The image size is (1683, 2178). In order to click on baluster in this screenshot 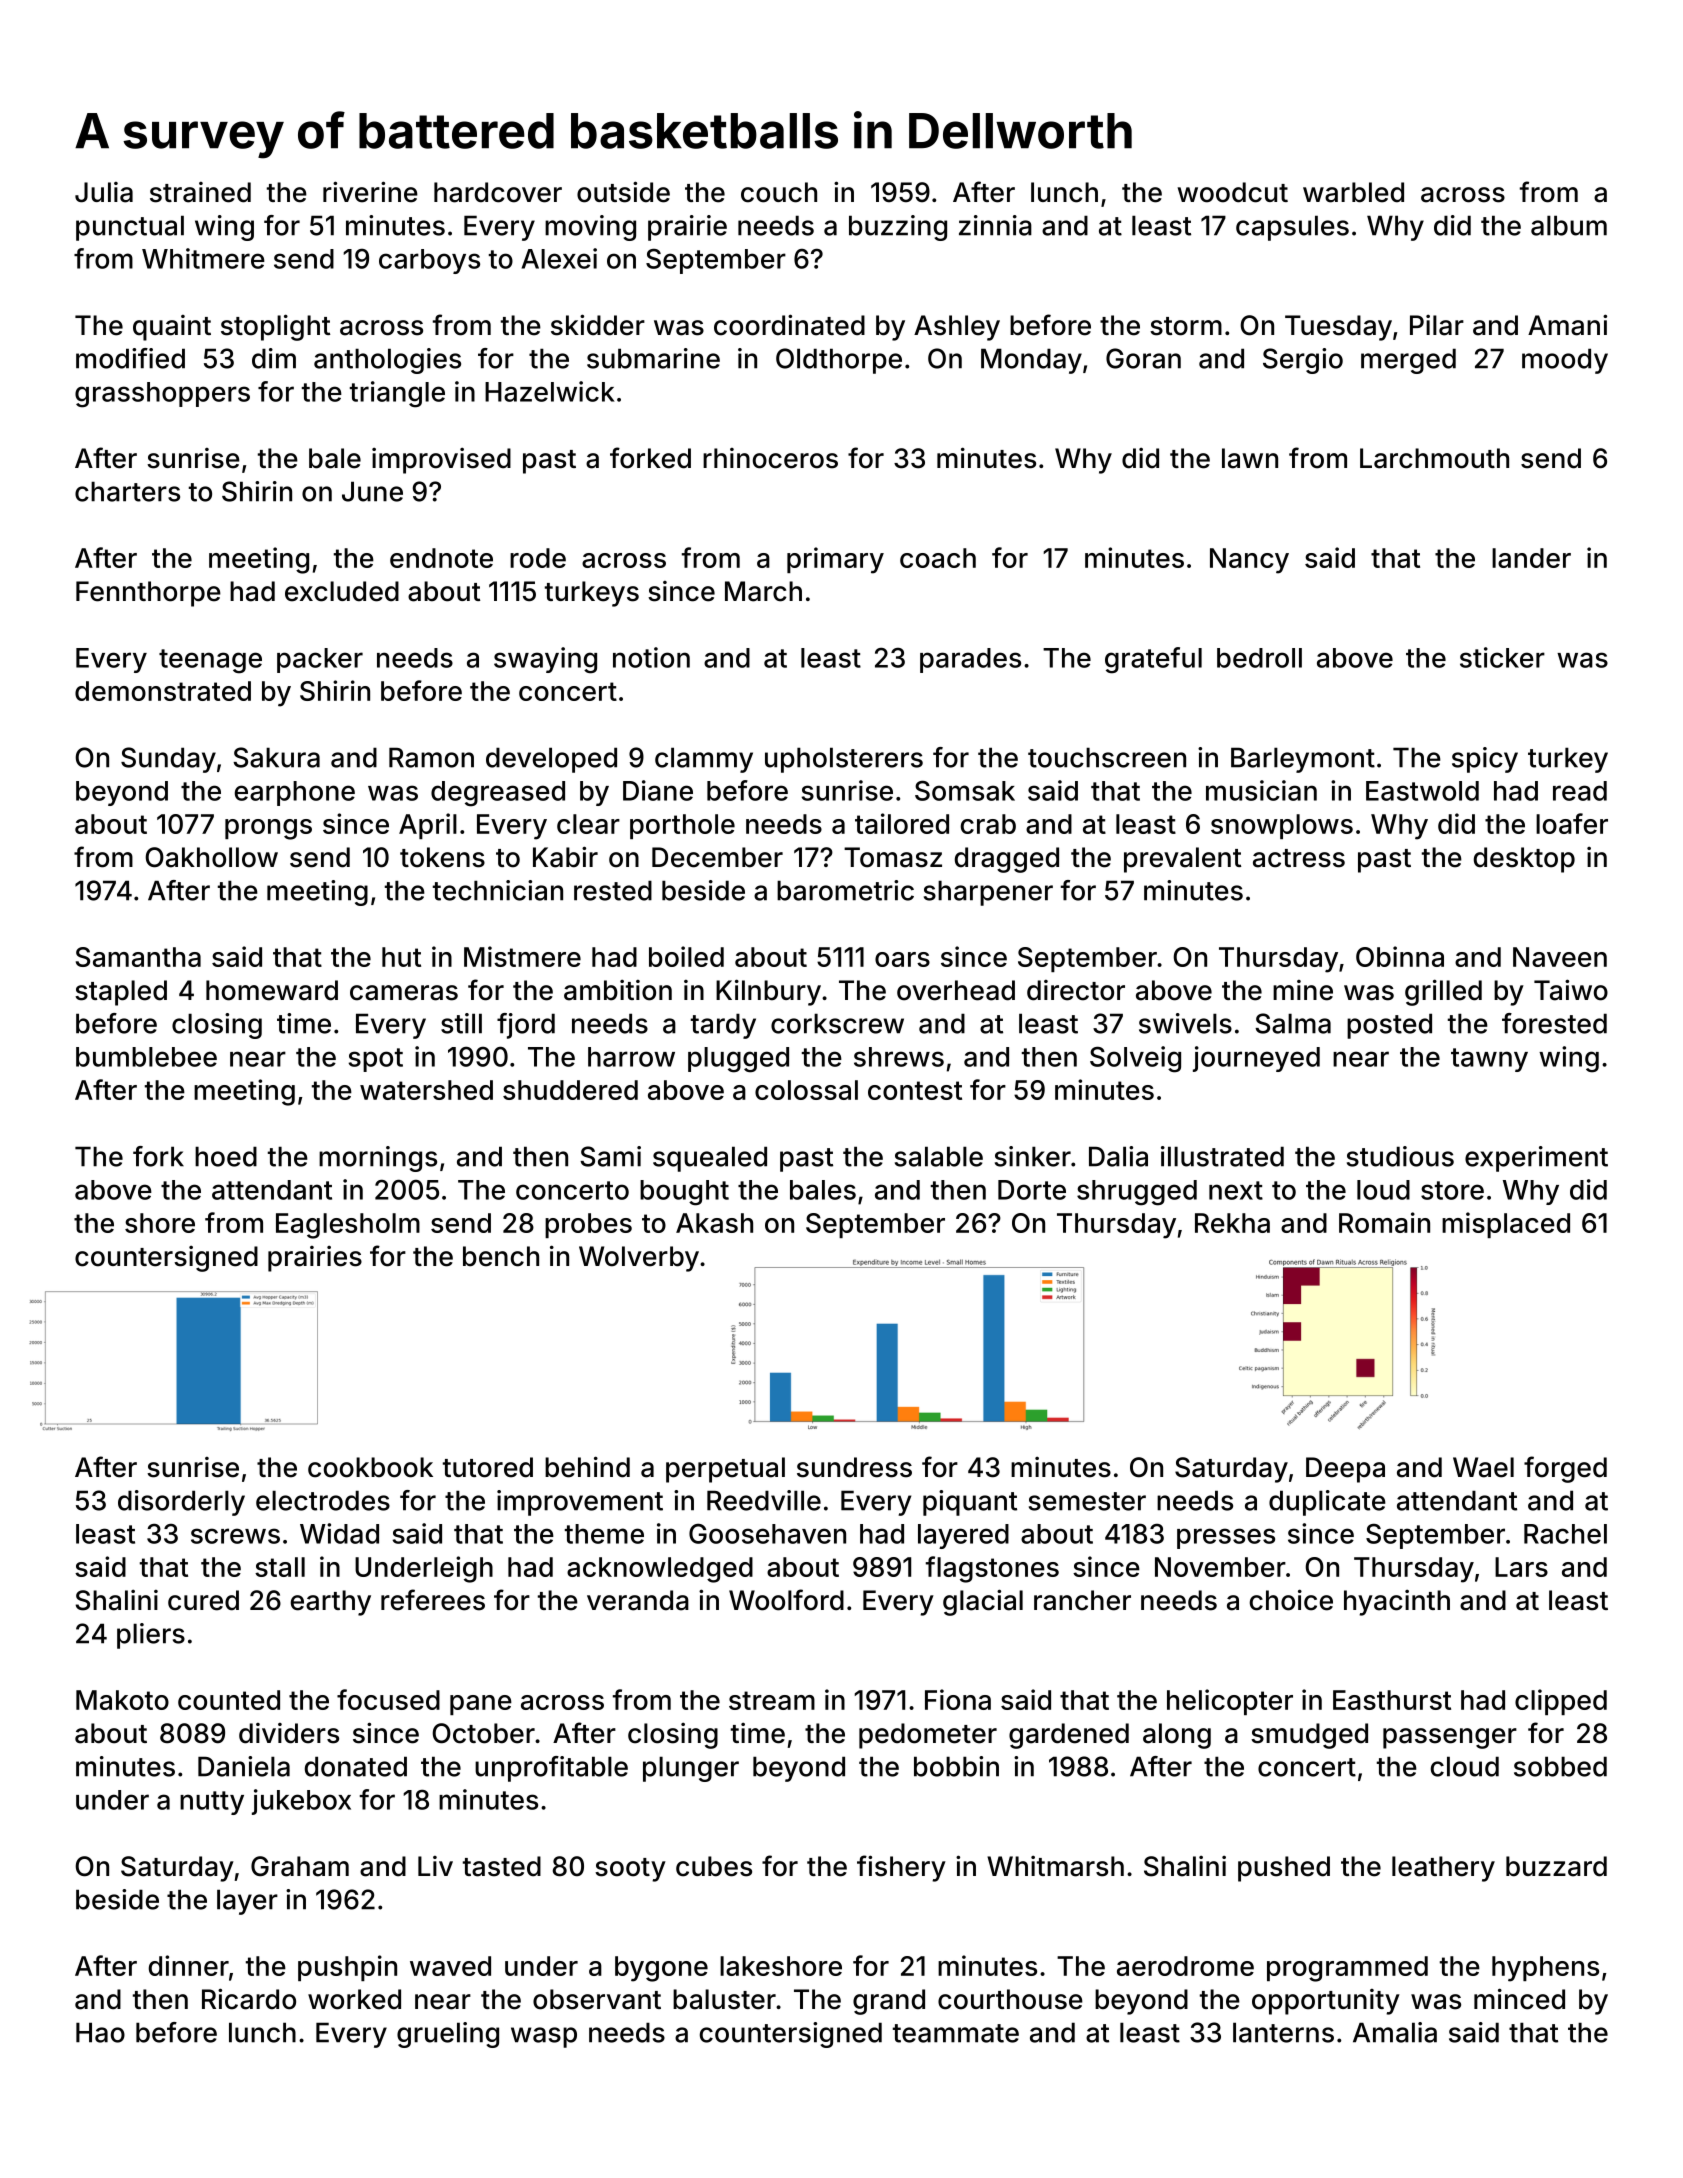, I will do `click(724, 1999)`.
